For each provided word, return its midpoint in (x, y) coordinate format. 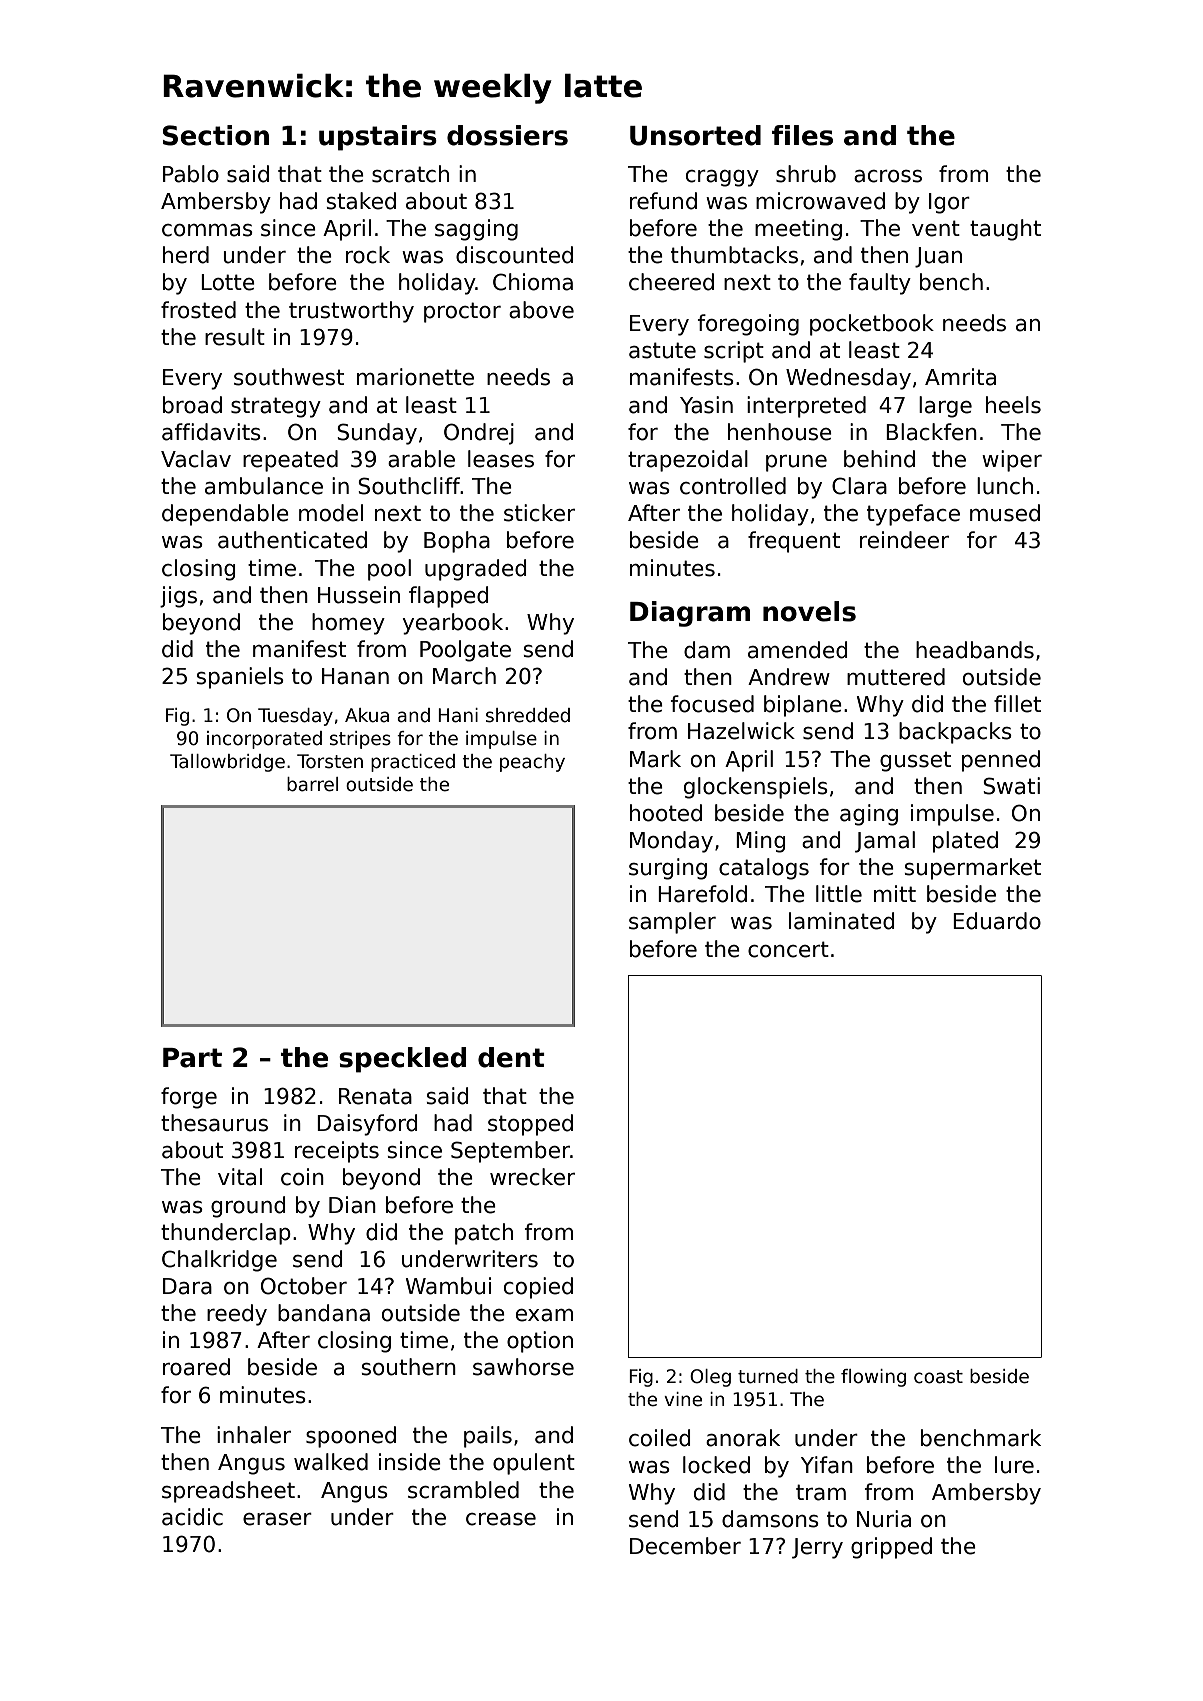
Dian (352, 1205)
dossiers (507, 135)
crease (501, 1519)
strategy (276, 407)
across (888, 176)
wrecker (532, 1177)
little (839, 894)
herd (186, 255)
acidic (192, 1517)
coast (938, 1377)
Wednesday (848, 379)
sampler (672, 923)
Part (192, 1058)
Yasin (706, 405)
